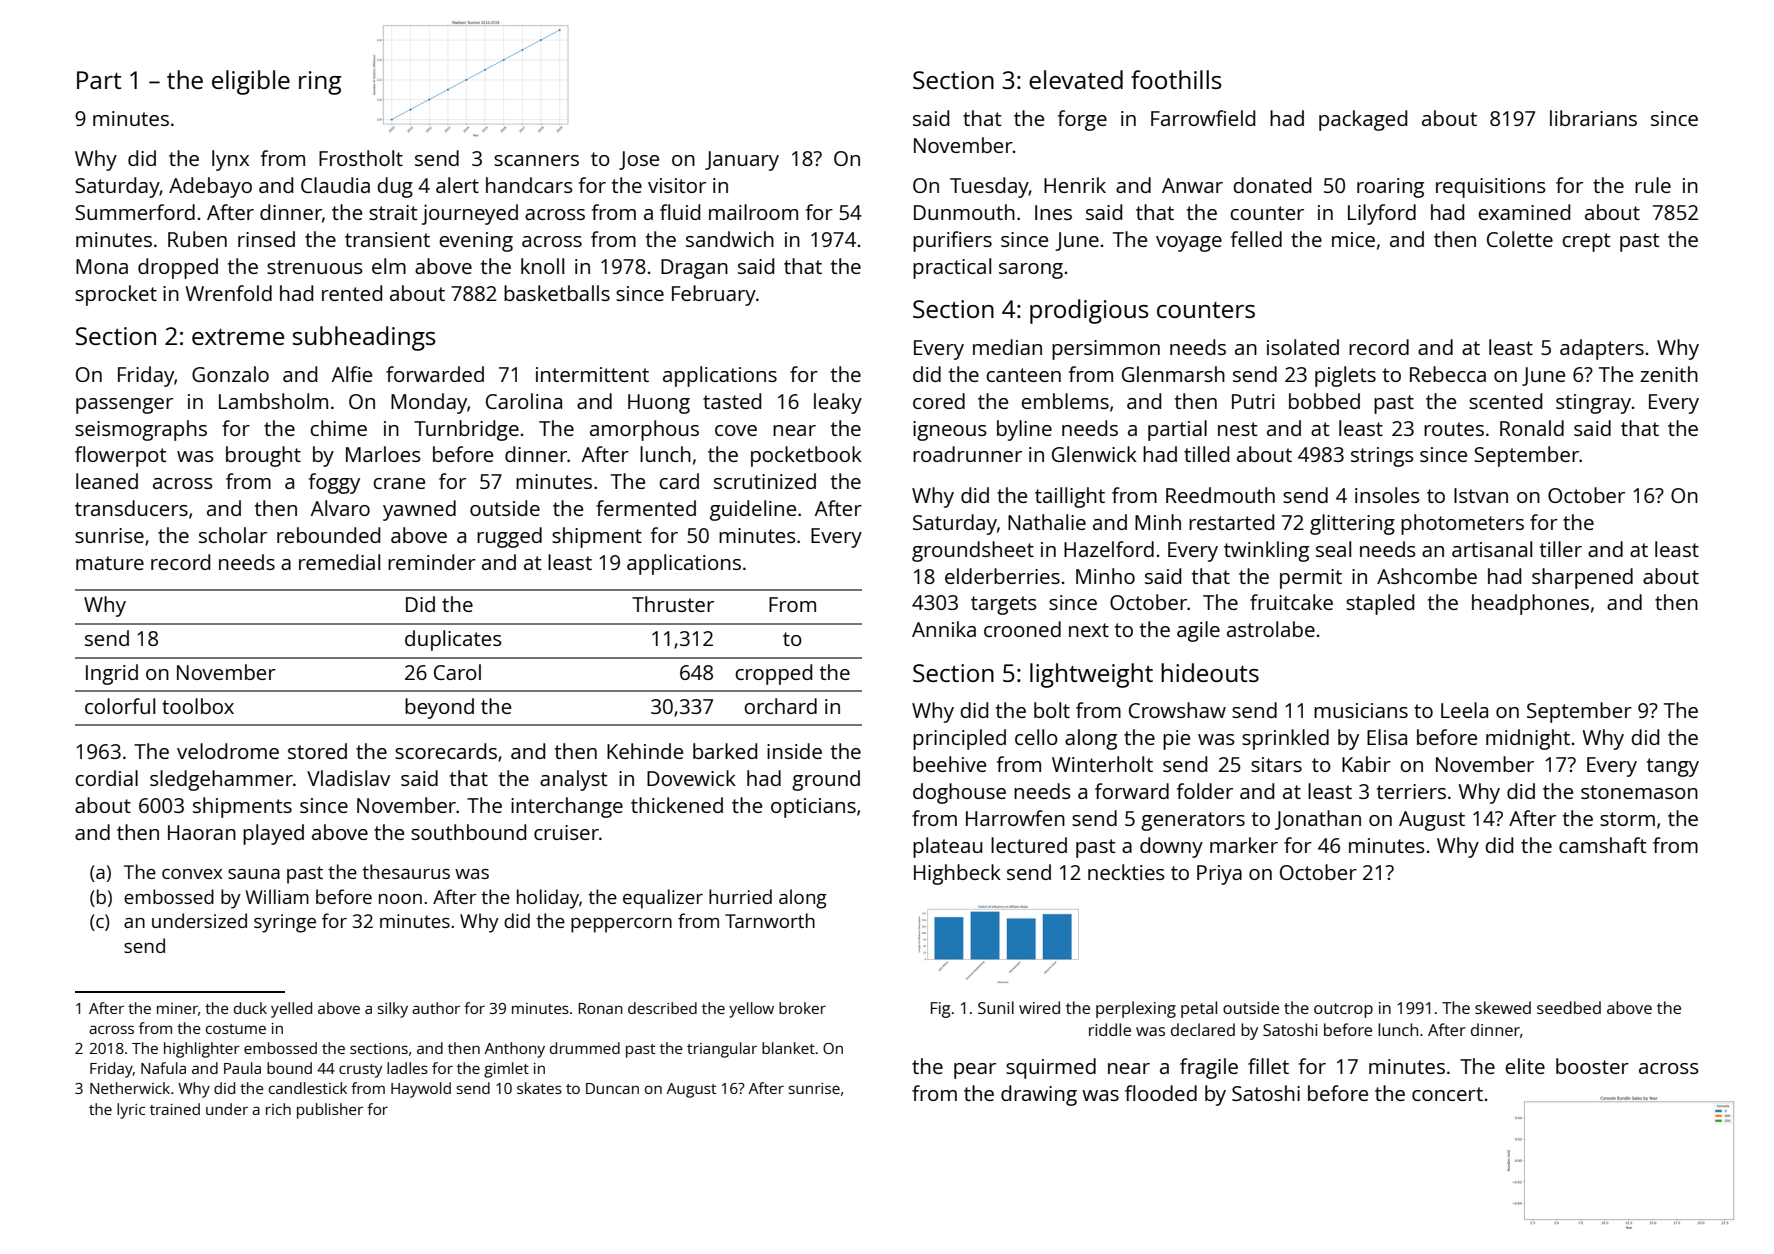 The width and height of the screenshot is (1774, 1254). I want to click on adapters, so click(1602, 349).
